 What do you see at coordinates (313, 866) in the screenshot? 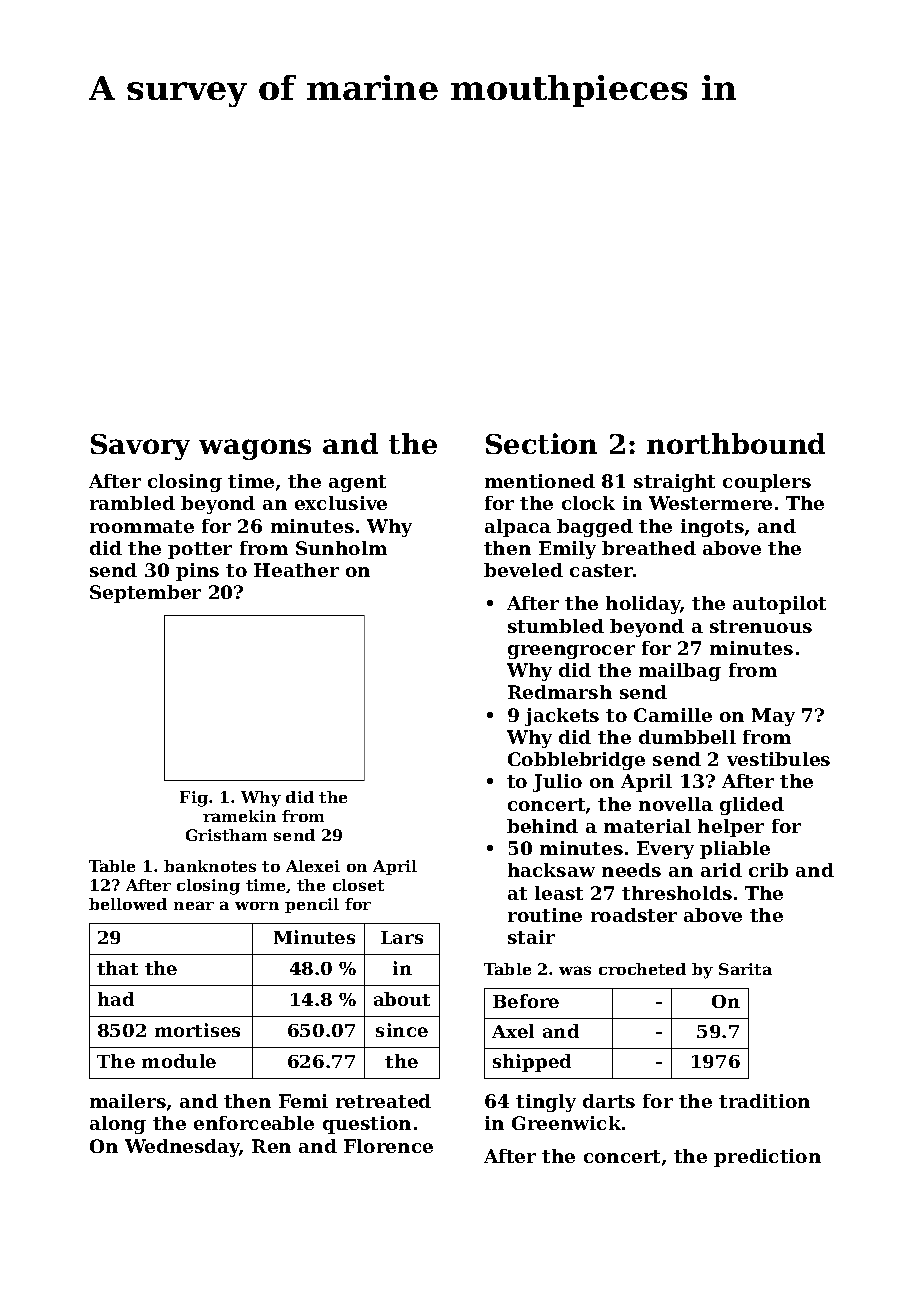
I see `Alexei` at bounding box center [313, 866].
